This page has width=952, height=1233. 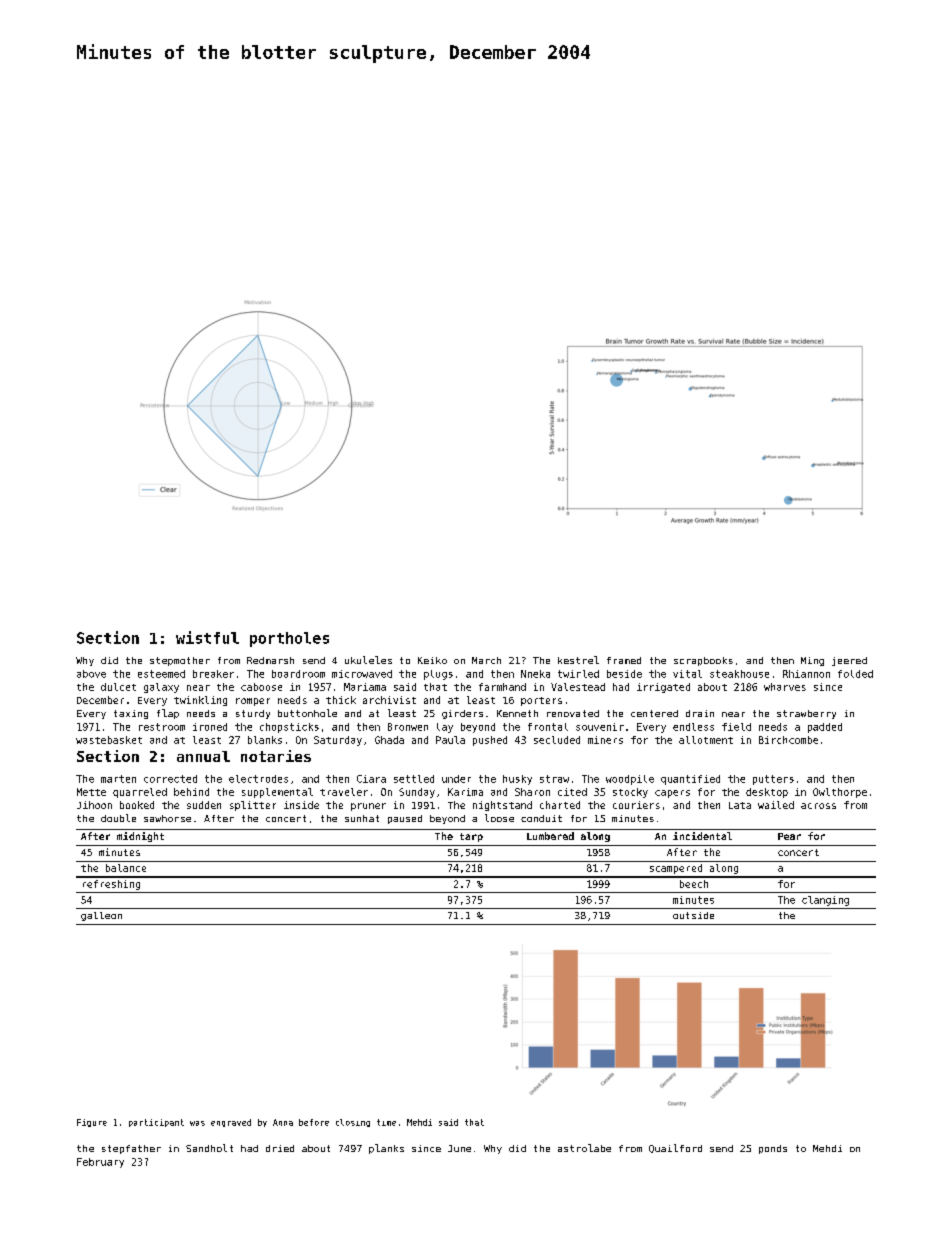 I want to click on scrapbooks, so click(x=703, y=661).
